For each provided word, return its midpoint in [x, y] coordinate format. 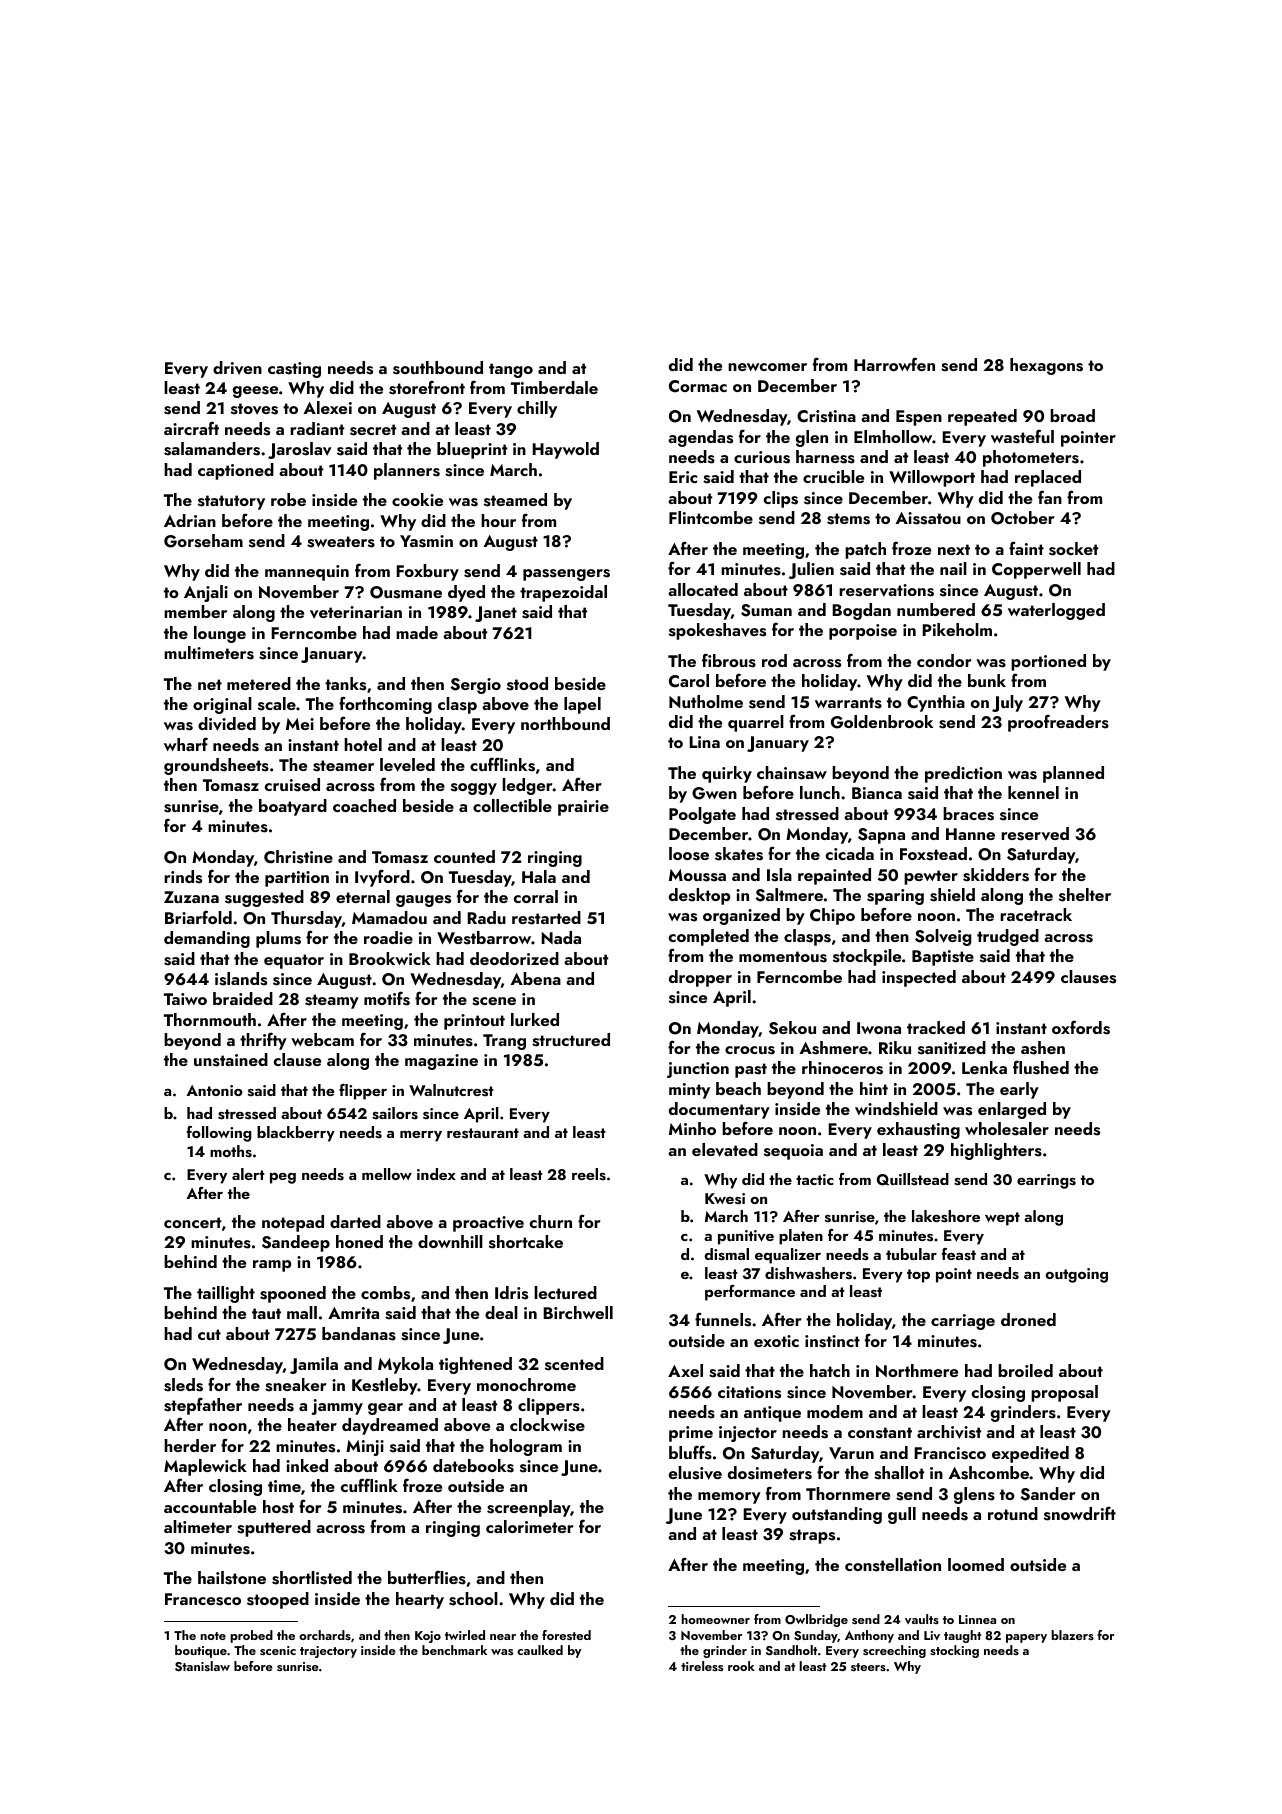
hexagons [1046, 366]
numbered [936, 609]
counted [464, 856]
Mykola [405, 1365]
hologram [526, 1447]
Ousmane [406, 592]
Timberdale [554, 387]
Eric [683, 477]
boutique [201, 1651]
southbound [438, 368]
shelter [1085, 895]
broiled [1025, 1370]
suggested [264, 898]
